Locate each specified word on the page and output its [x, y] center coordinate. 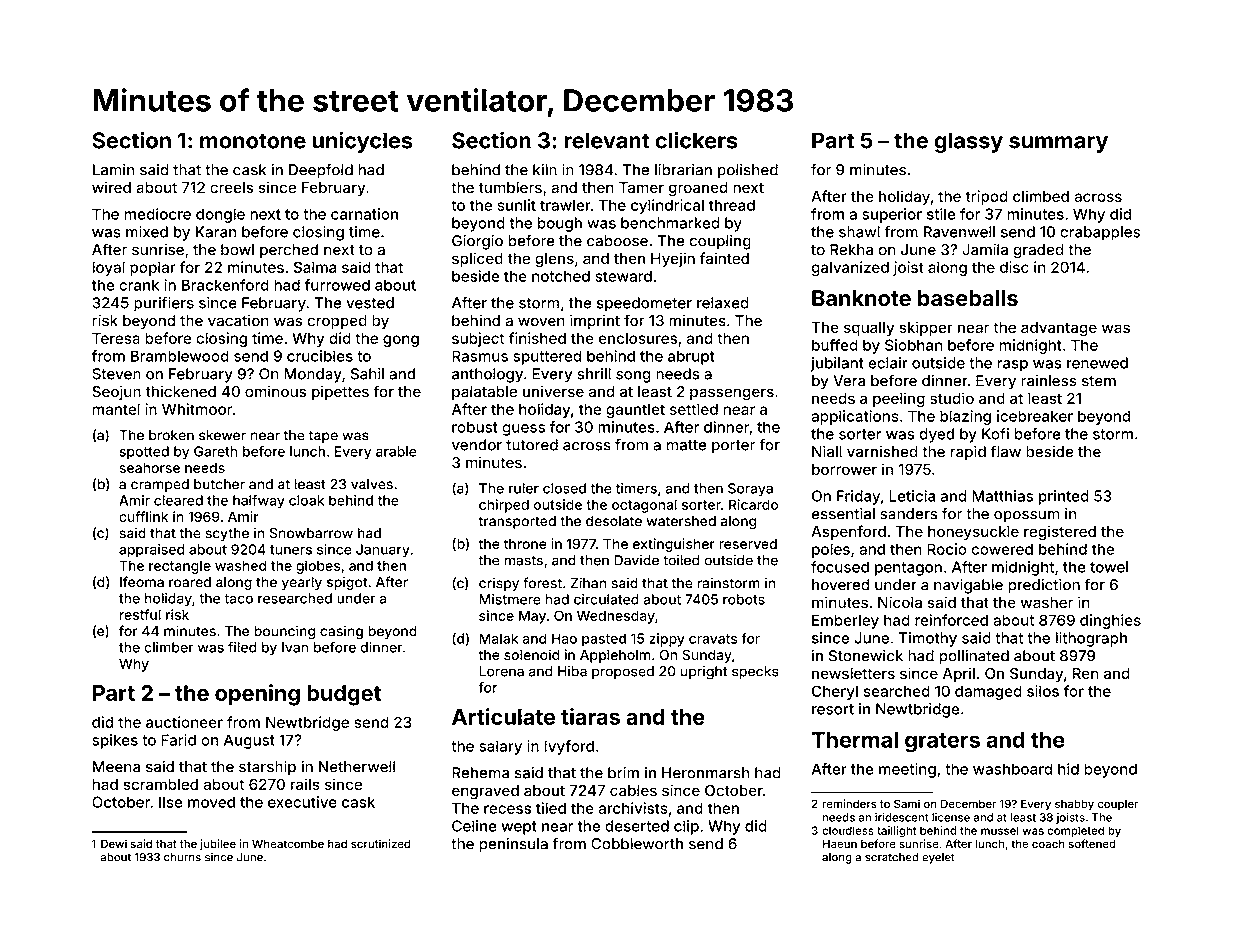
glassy [968, 142]
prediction [1044, 586]
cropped [337, 322]
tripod [986, 197]
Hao [564, 638]
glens [554, 260]
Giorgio [477, 242]
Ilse [171, 802]
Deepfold [321, 171]
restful [140, 614]
